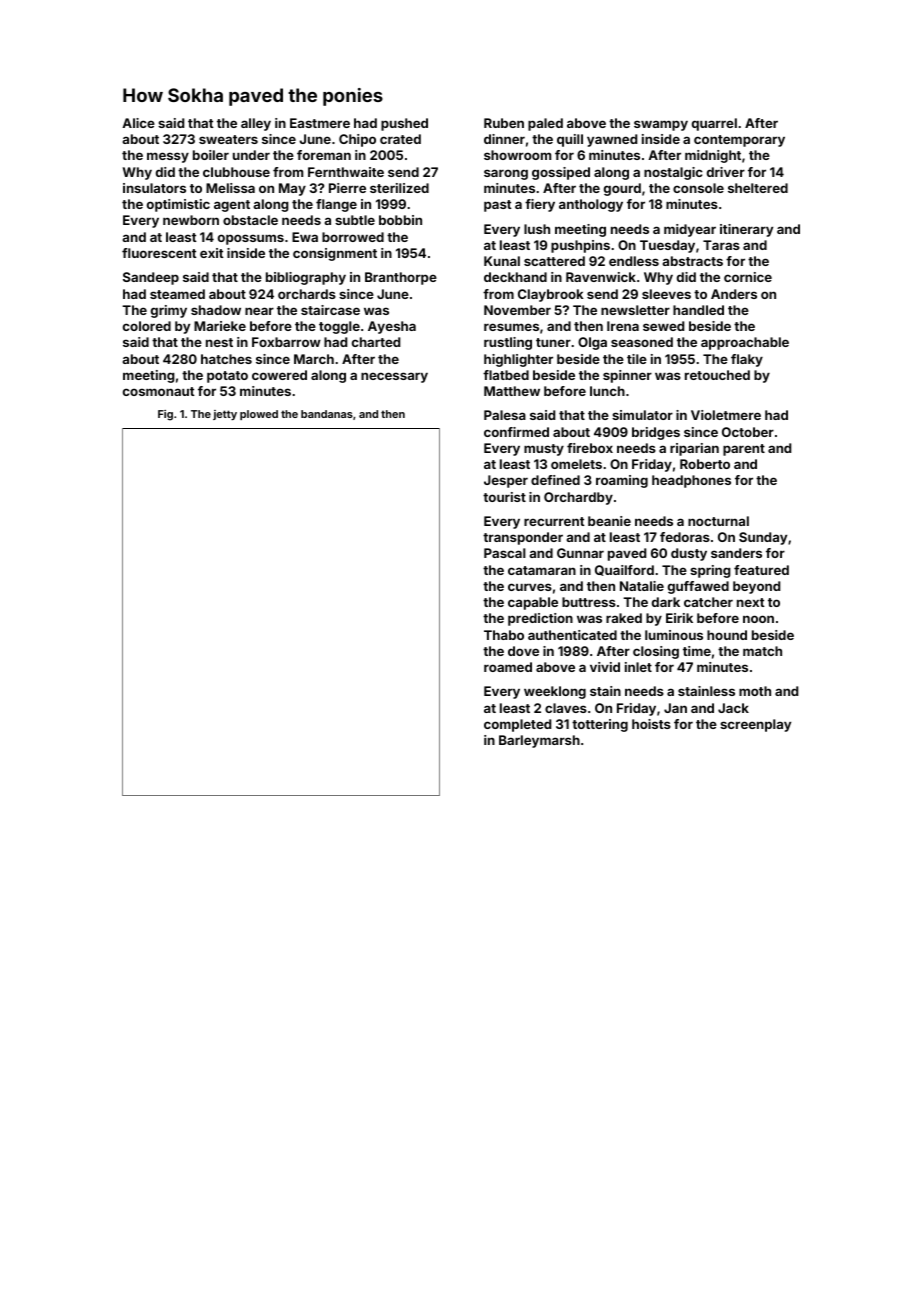  Describe the element at coordinates (763, 538) in the page. I see `Sunday` at that location.
